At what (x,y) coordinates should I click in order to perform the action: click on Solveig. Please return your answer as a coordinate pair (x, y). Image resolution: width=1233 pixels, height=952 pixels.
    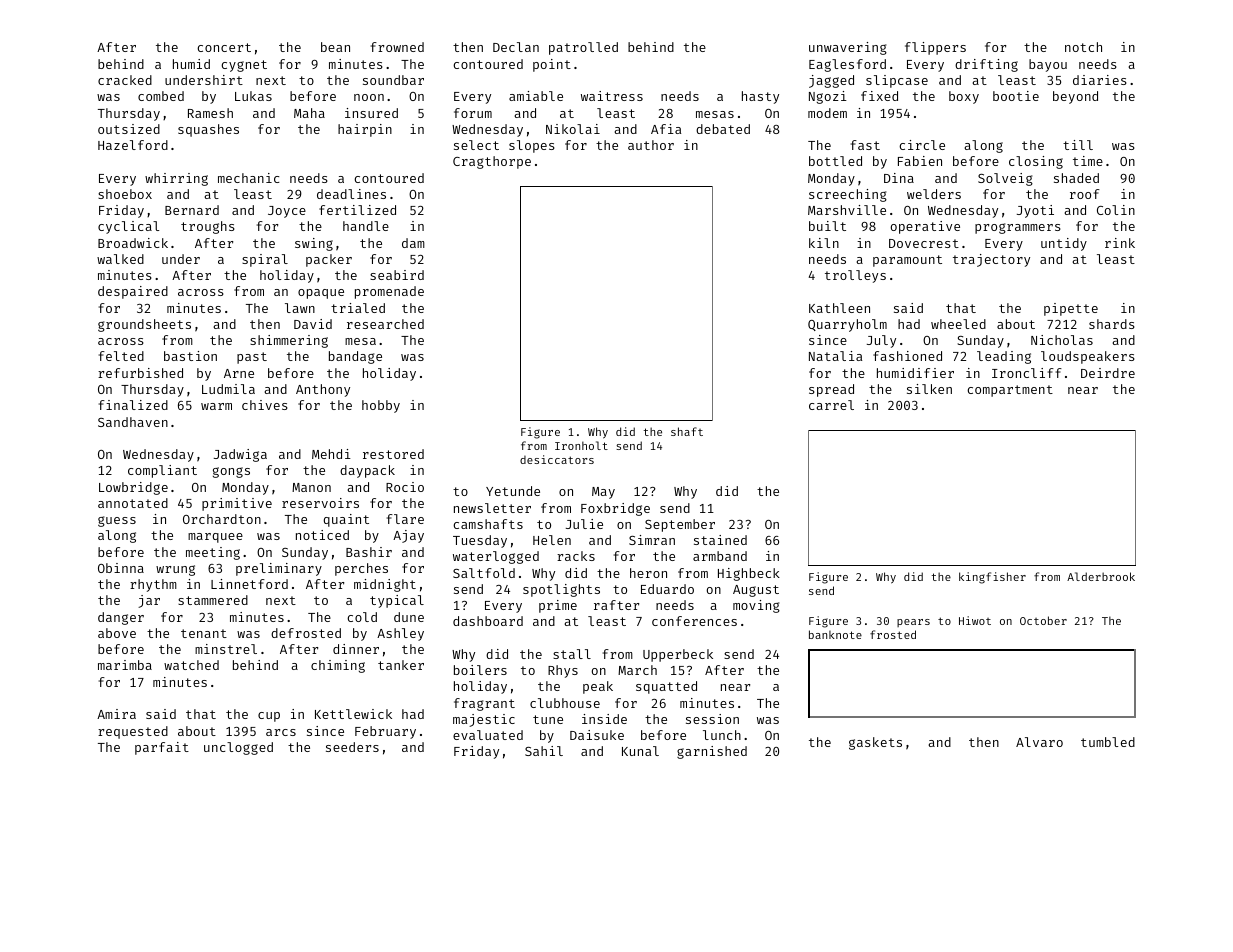
    Looking at the image, I should click on (1005, 179).
